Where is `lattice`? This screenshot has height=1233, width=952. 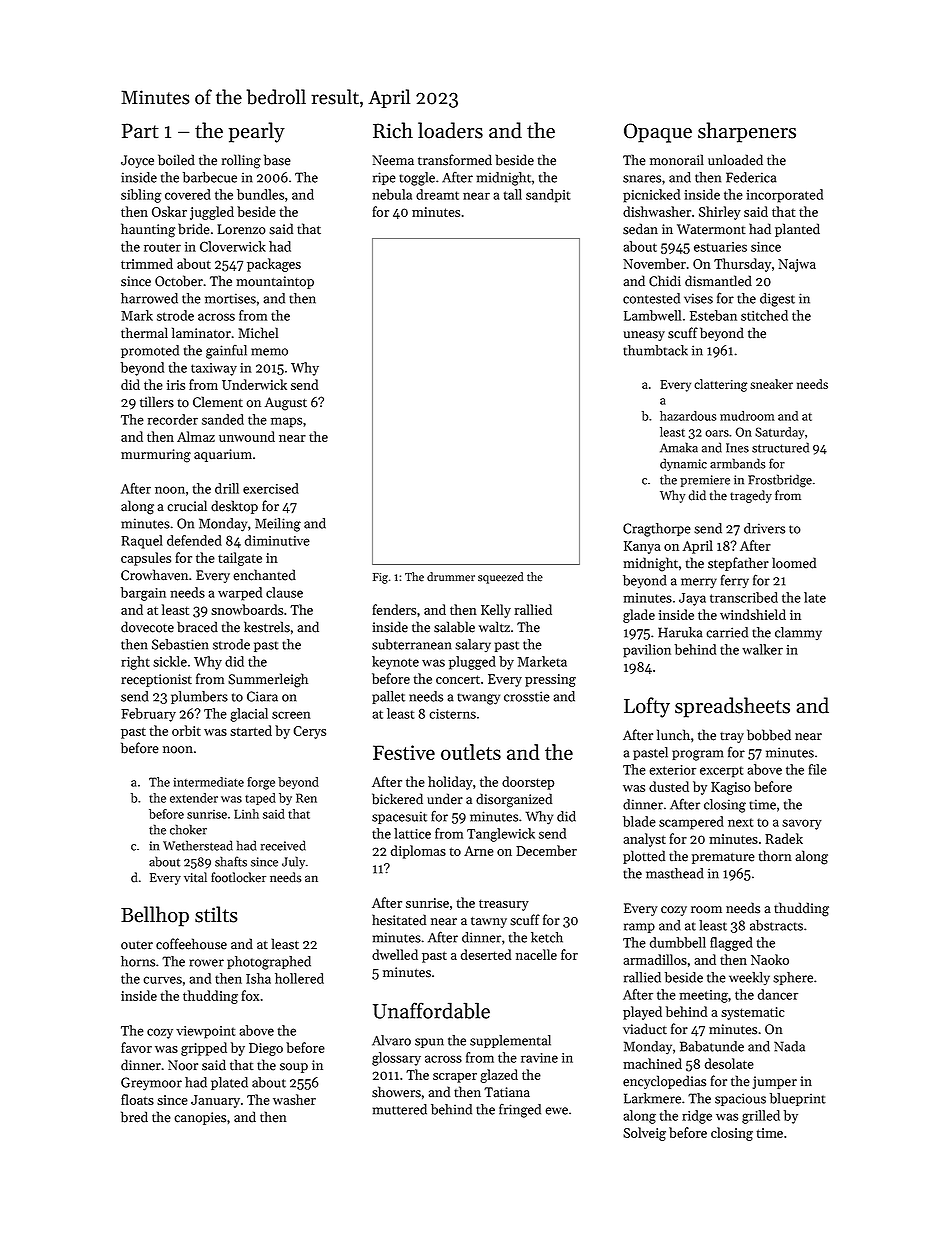 lattice is located at coordinates (412, 833).
